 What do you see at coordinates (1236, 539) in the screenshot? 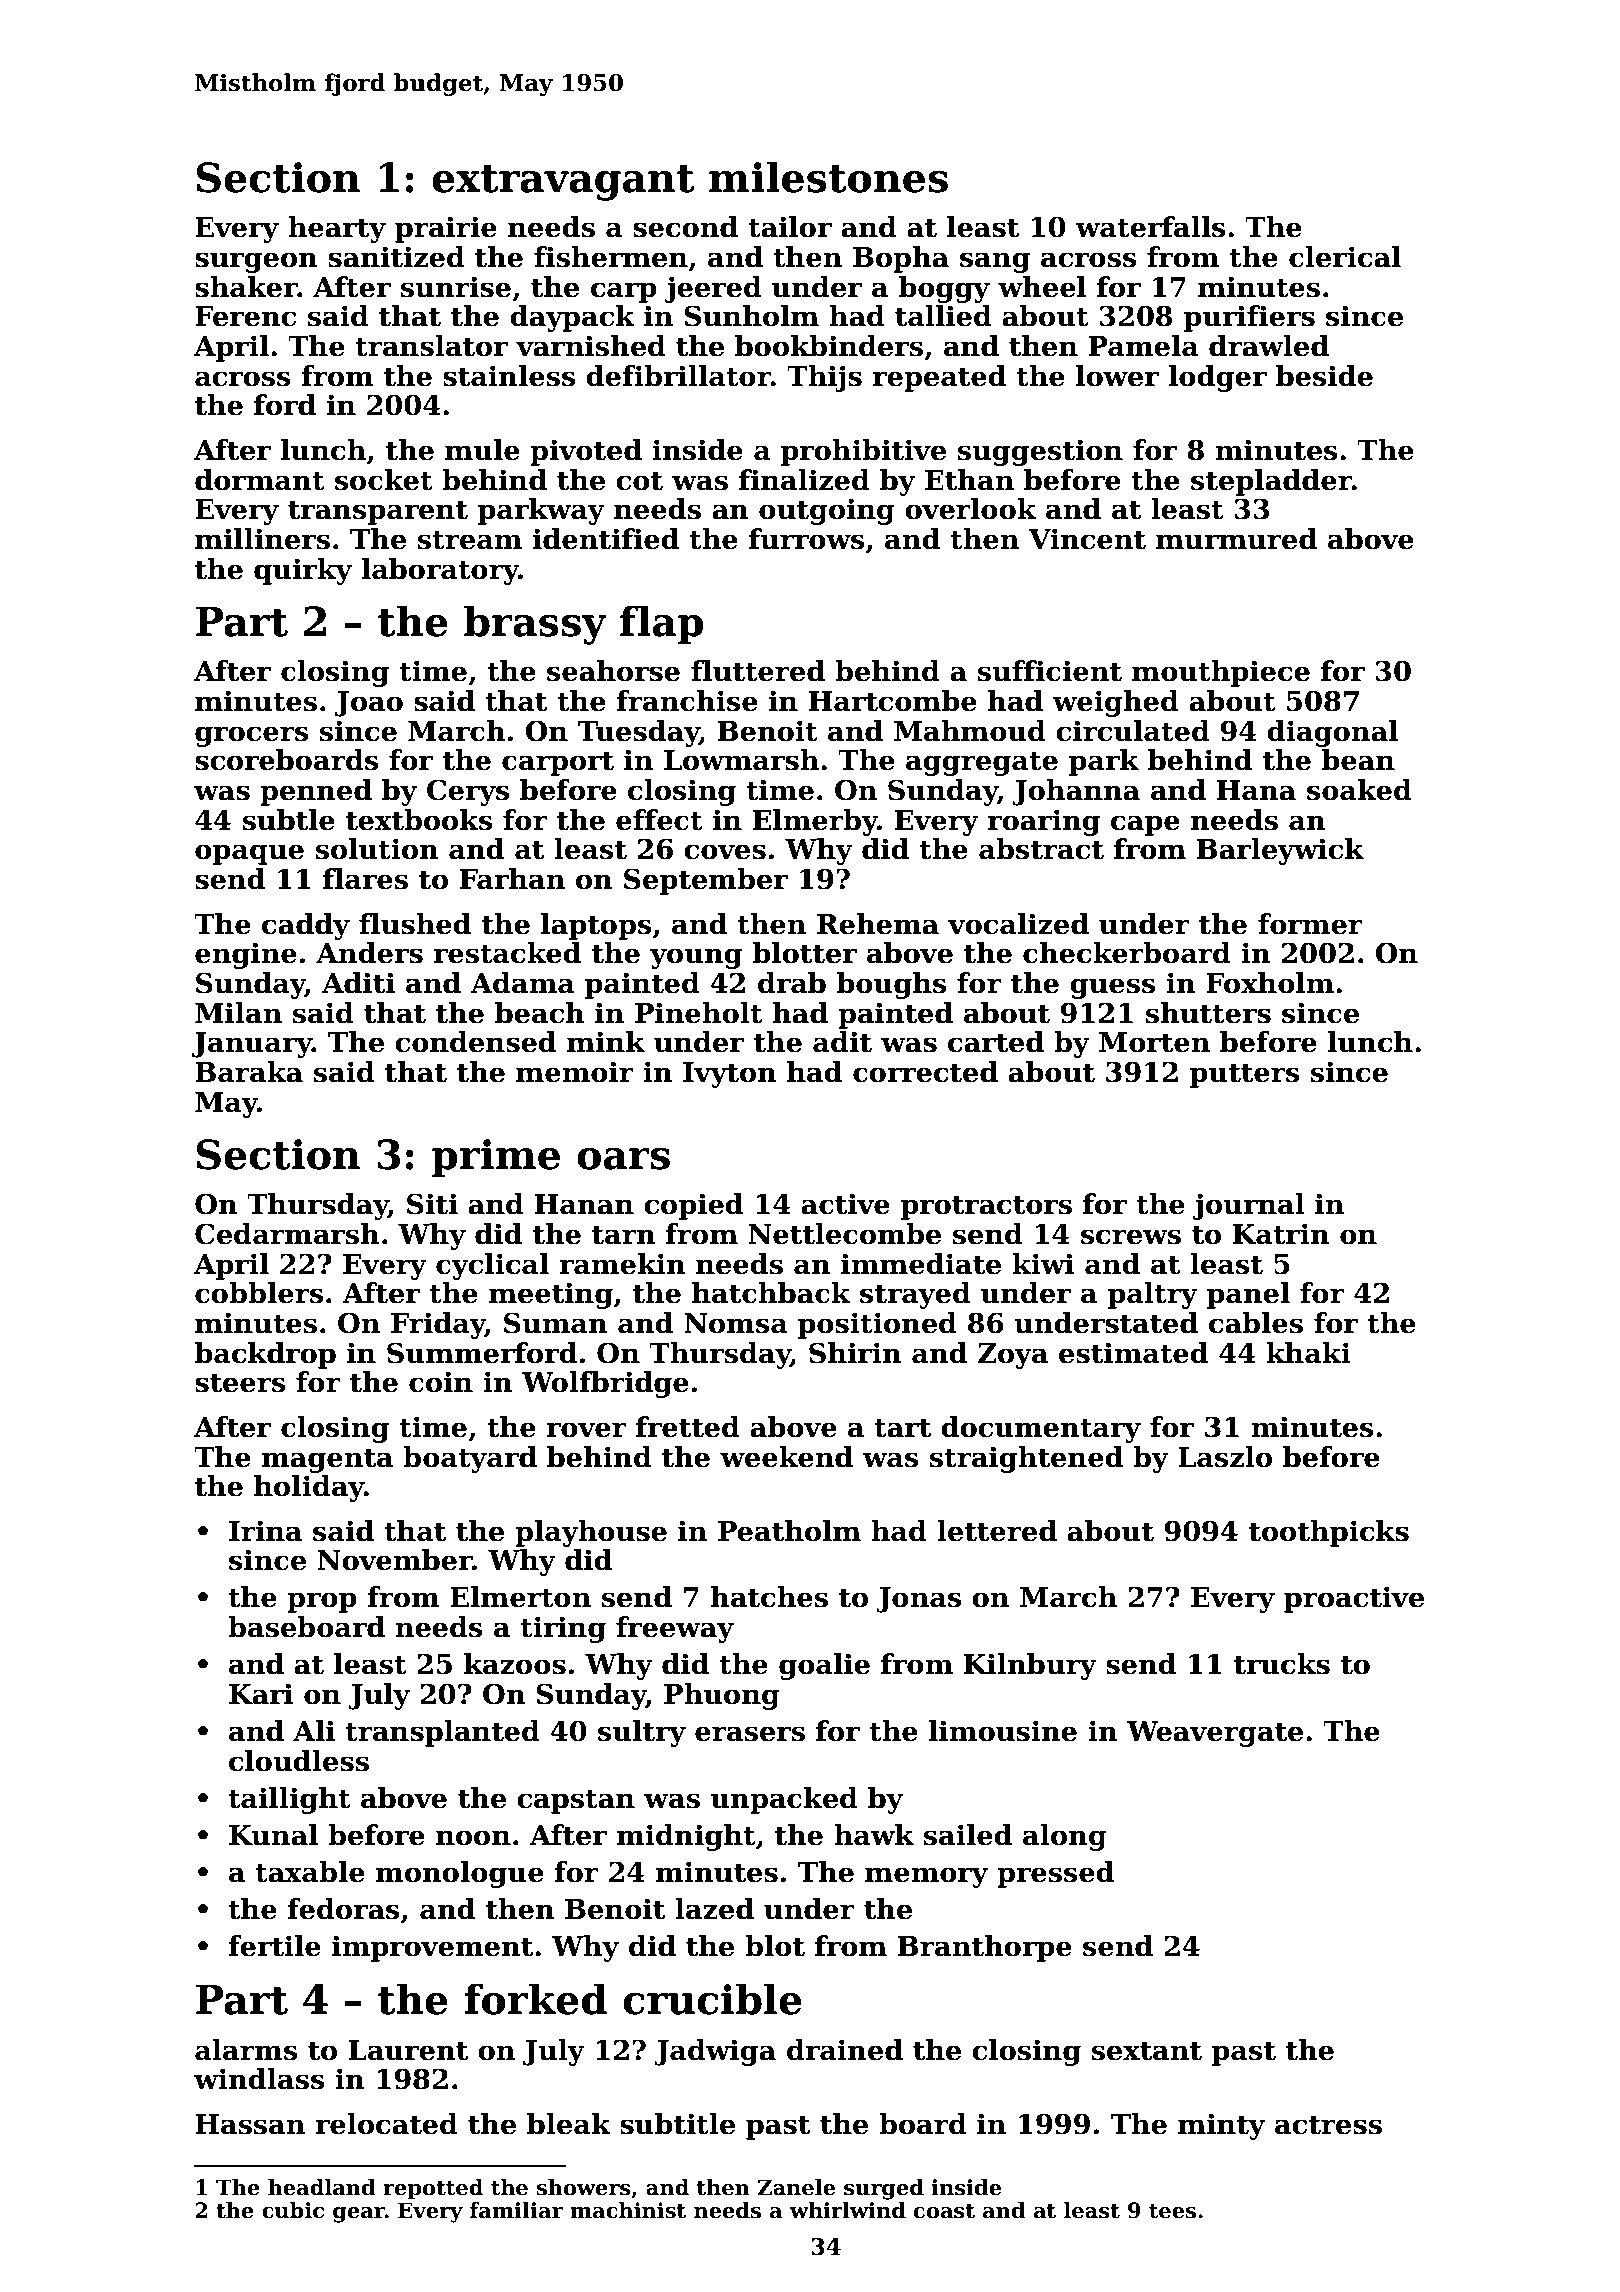
I see `murmured` at bounding box center [1236, 539].
